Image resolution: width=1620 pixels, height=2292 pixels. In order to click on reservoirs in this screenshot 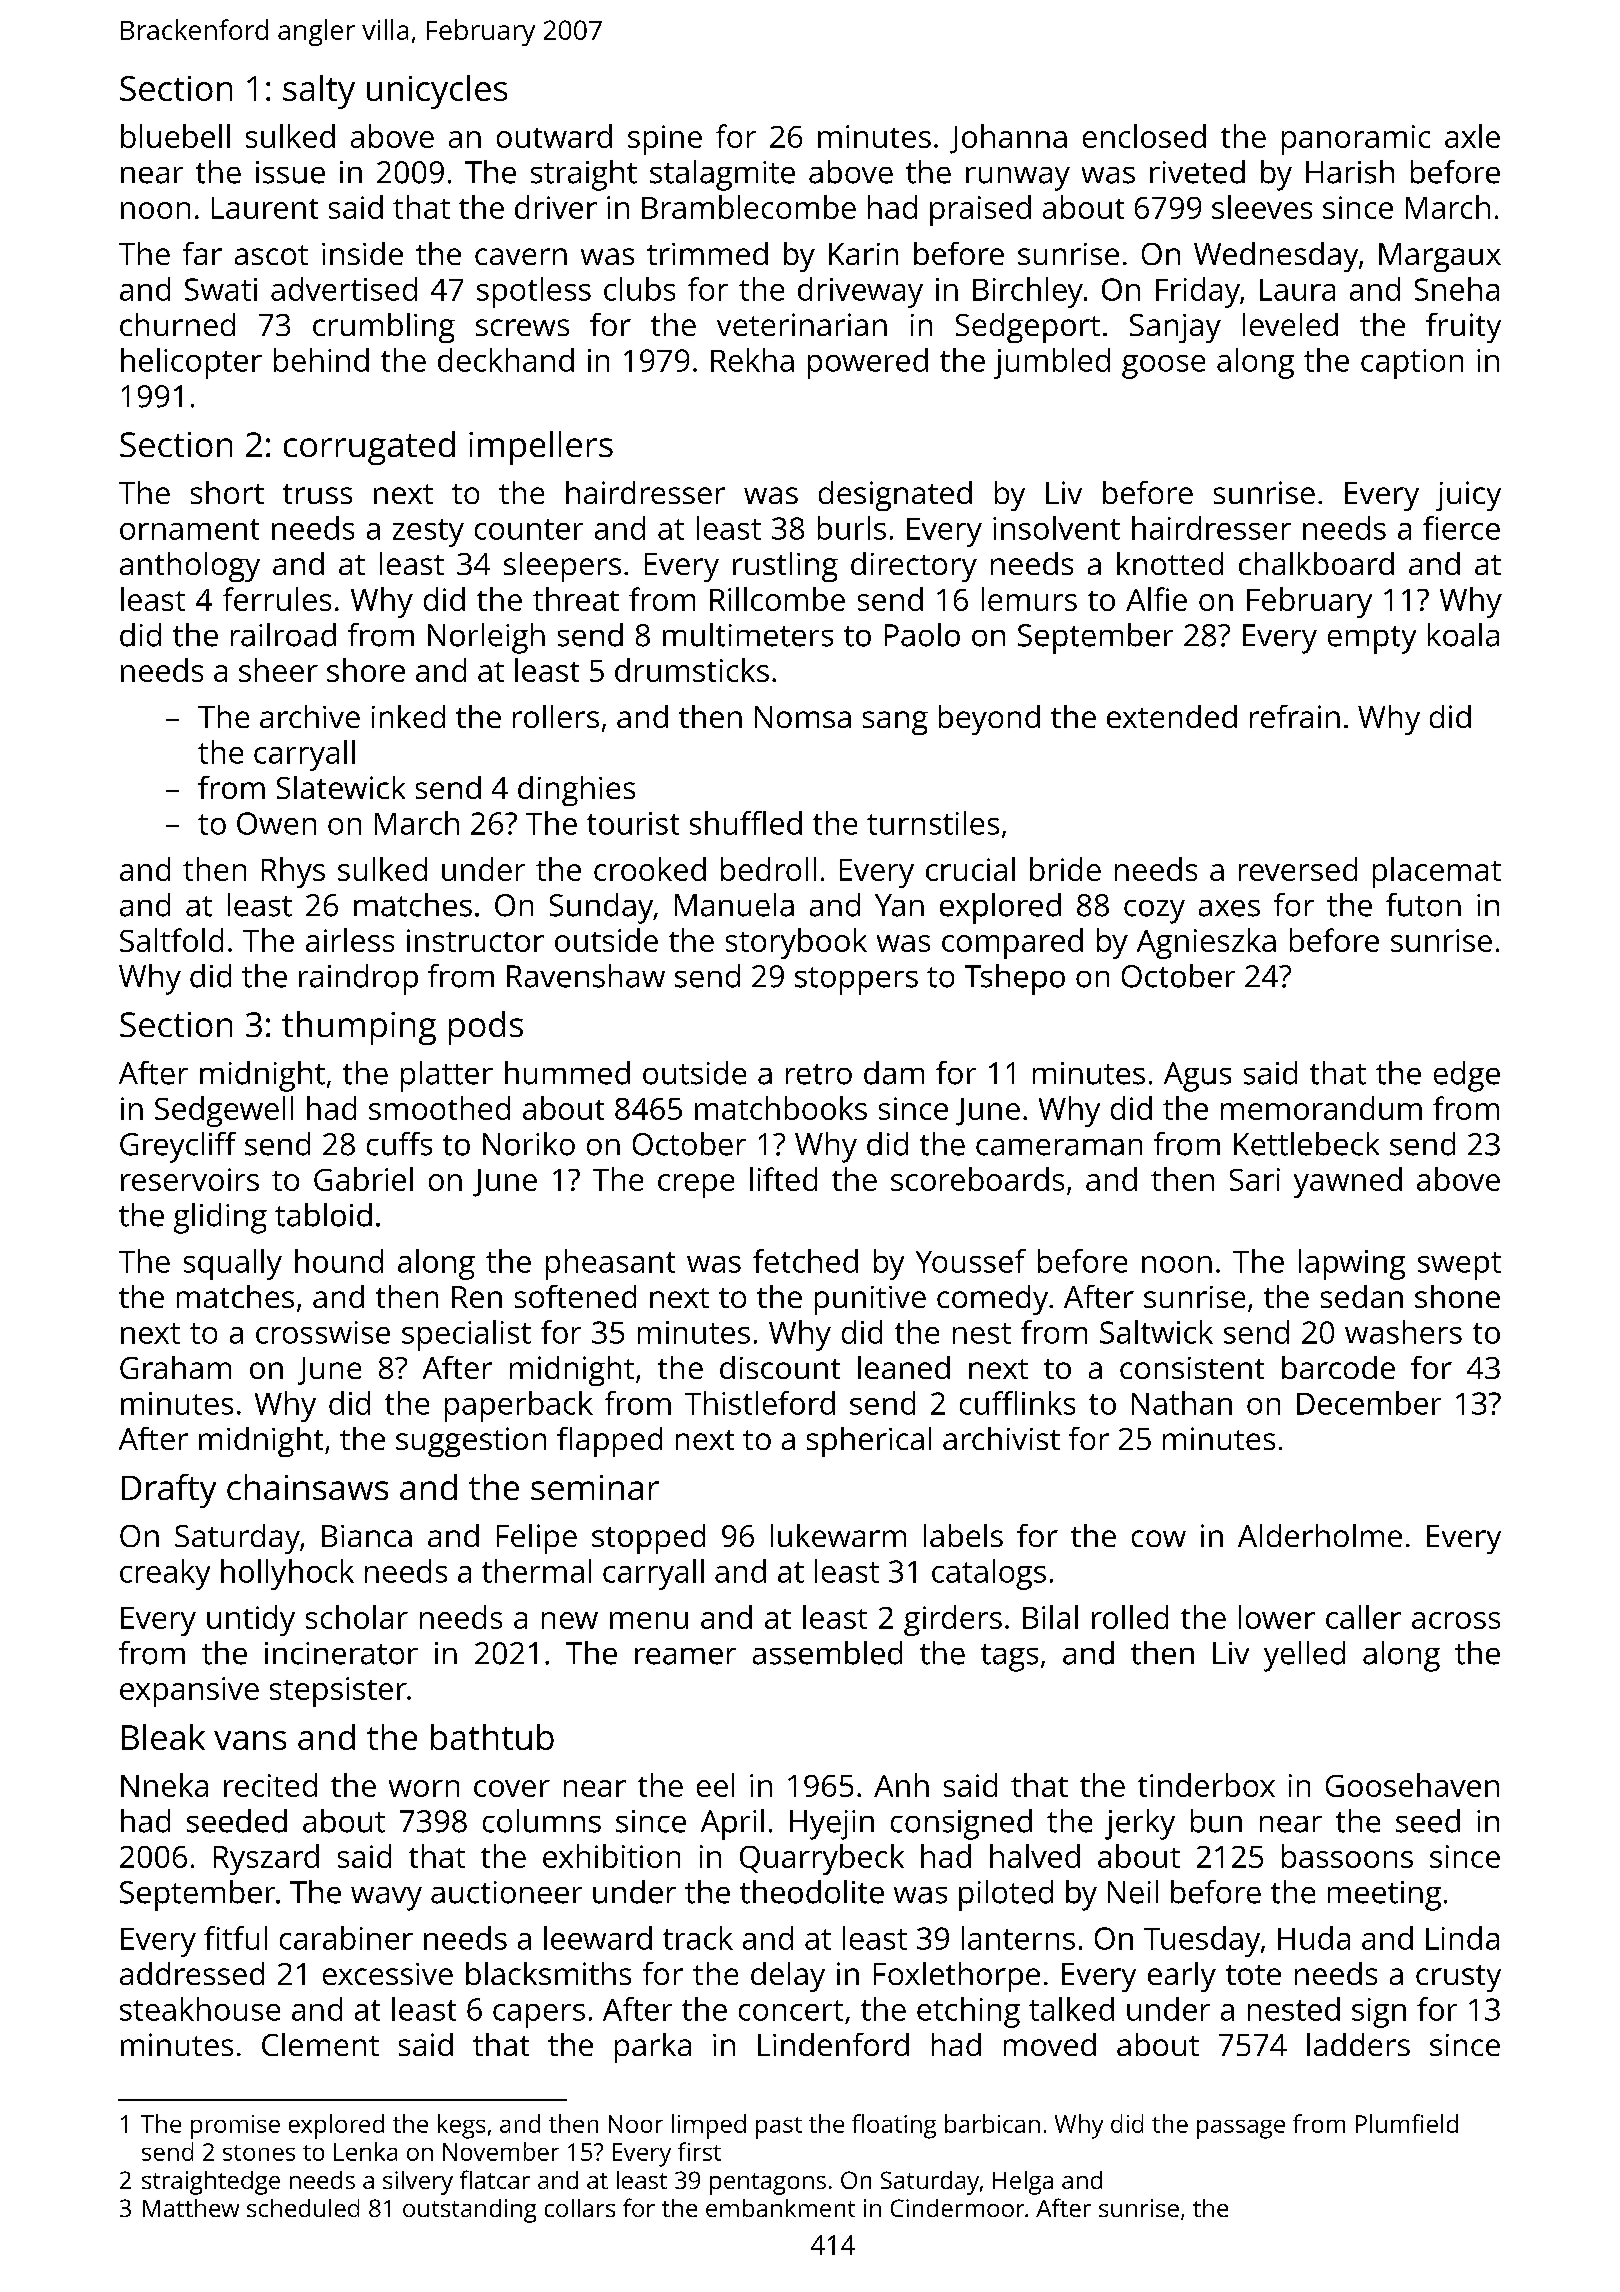, I will do `click(190, 1179)`.
